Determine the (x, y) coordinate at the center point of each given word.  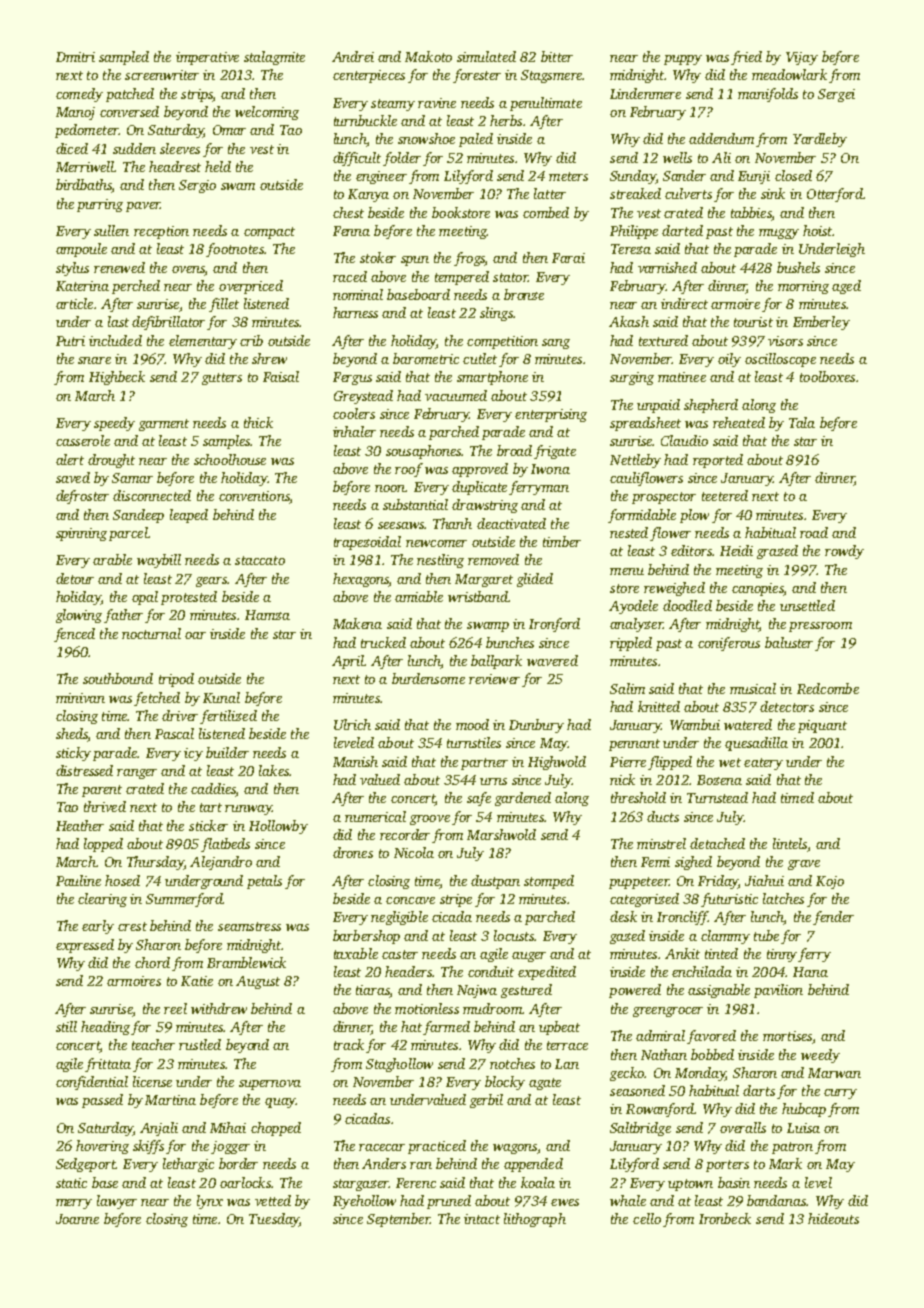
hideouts (833, 1218)
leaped (189, 516)
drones (353, 852)
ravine (437, 103)
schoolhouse (230, 459)
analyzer (636, 625)
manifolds (768, 95)
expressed (85, 946)
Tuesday (274, 1220)
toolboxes (827, 376)
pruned (449, 1202)
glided (535, 580)
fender (833, 918)
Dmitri (75, 57)
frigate (555, 452)
